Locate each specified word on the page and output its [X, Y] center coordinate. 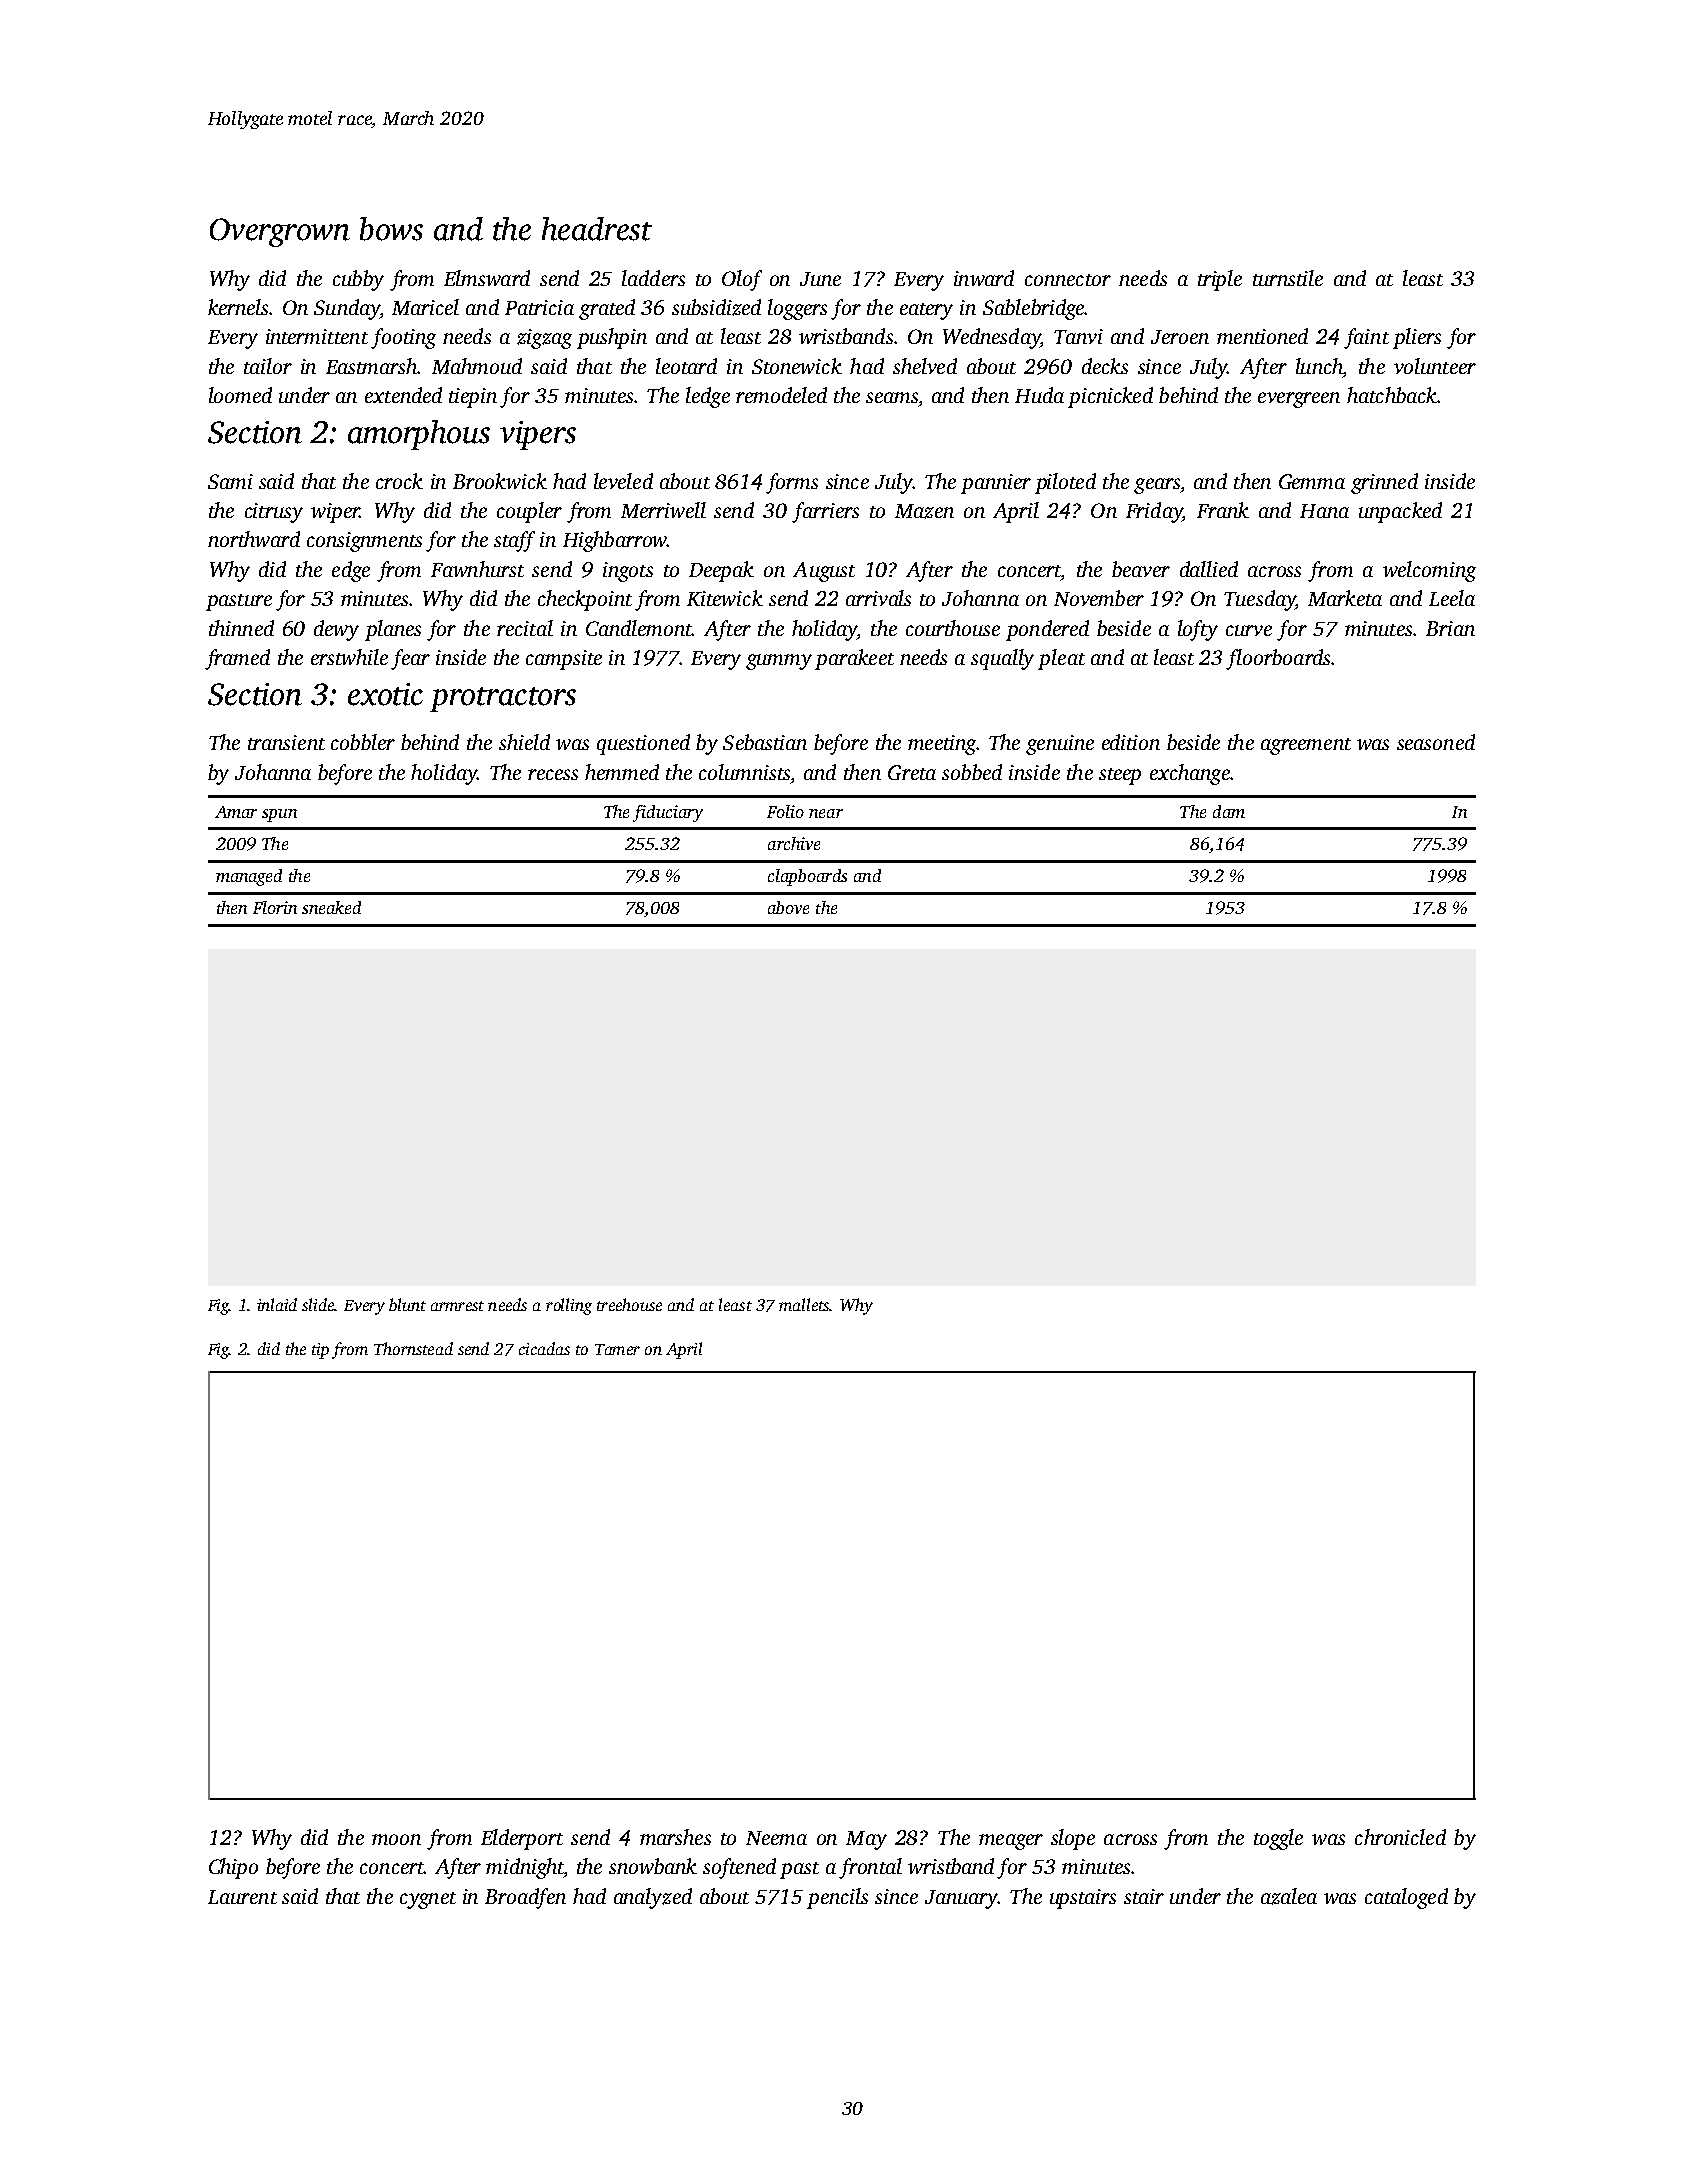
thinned [241, 628]
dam [1229, 811]
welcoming [1429, 571]
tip [320, 1351]
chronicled [1400, 1837]
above [788, 907]
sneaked [331, 907]
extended [403, 395]
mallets [804, 1304]
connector [1068, 280]
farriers [825, 512]
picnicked [1110, 397]
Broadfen [525, 1898]
